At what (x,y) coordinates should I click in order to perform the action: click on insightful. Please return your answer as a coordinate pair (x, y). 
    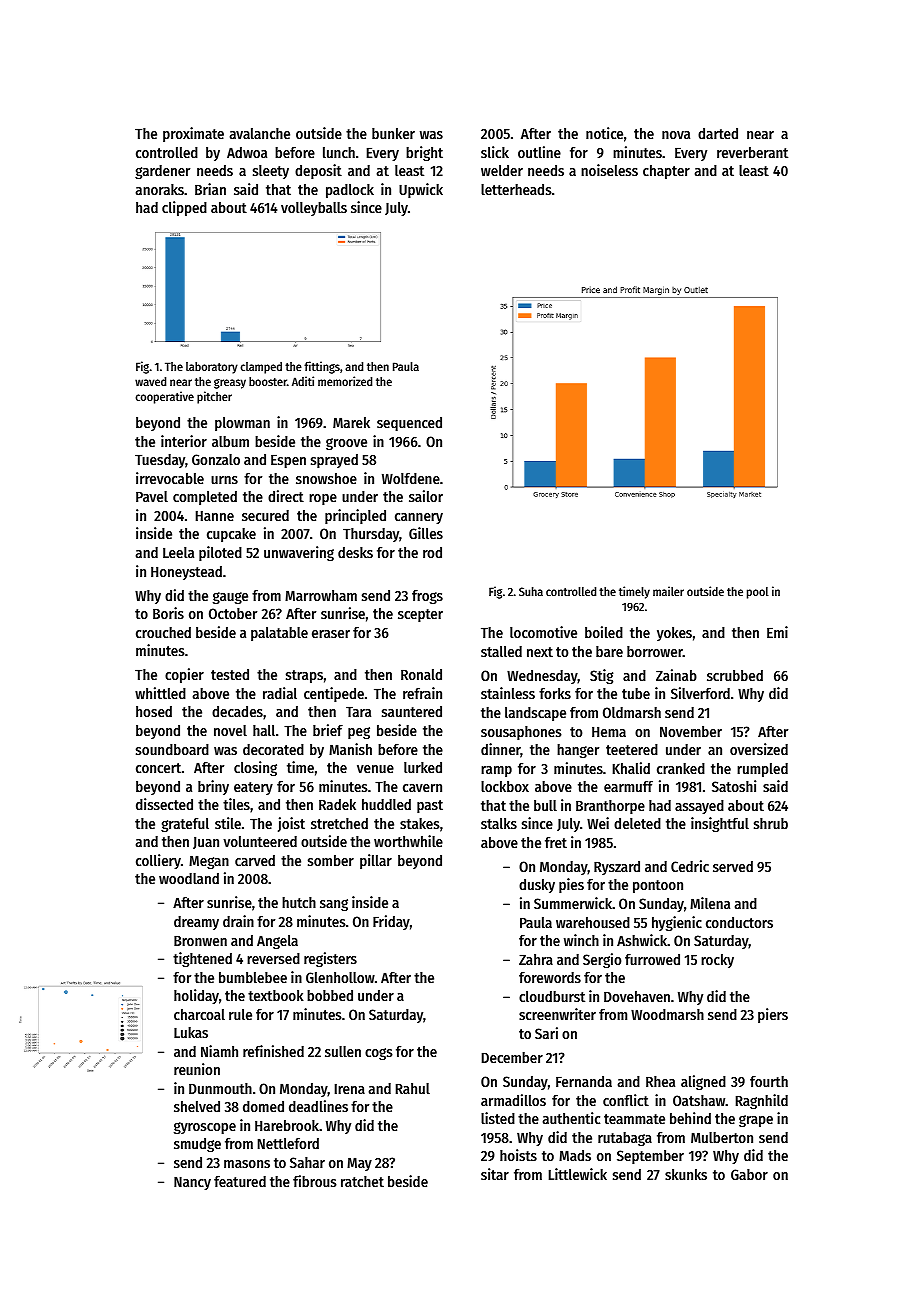
    Looking at the image, I should click on (720, 824).
